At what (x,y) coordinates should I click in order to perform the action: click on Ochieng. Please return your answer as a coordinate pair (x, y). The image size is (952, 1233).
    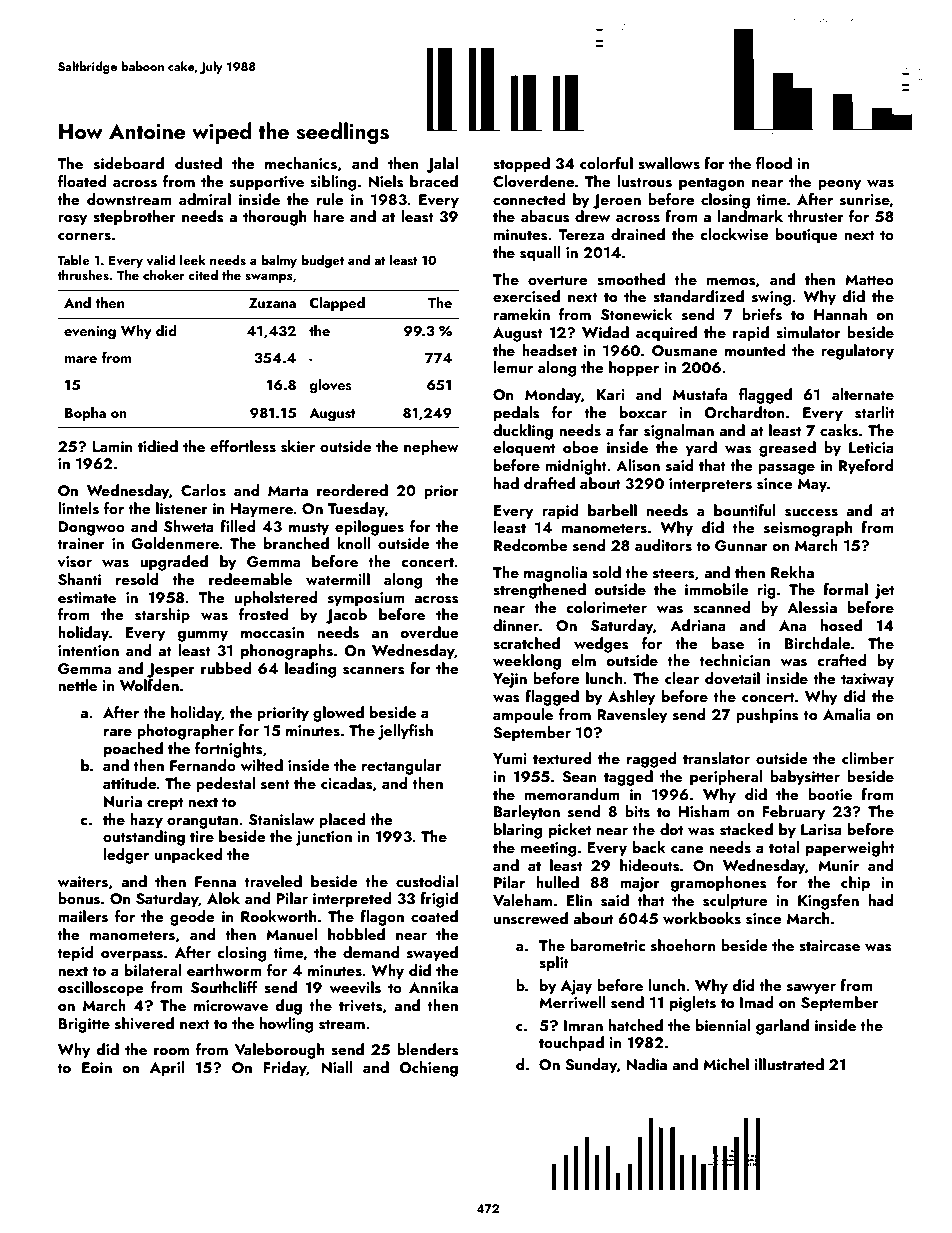
    Looking at the image, I should click on (429, 1069).
